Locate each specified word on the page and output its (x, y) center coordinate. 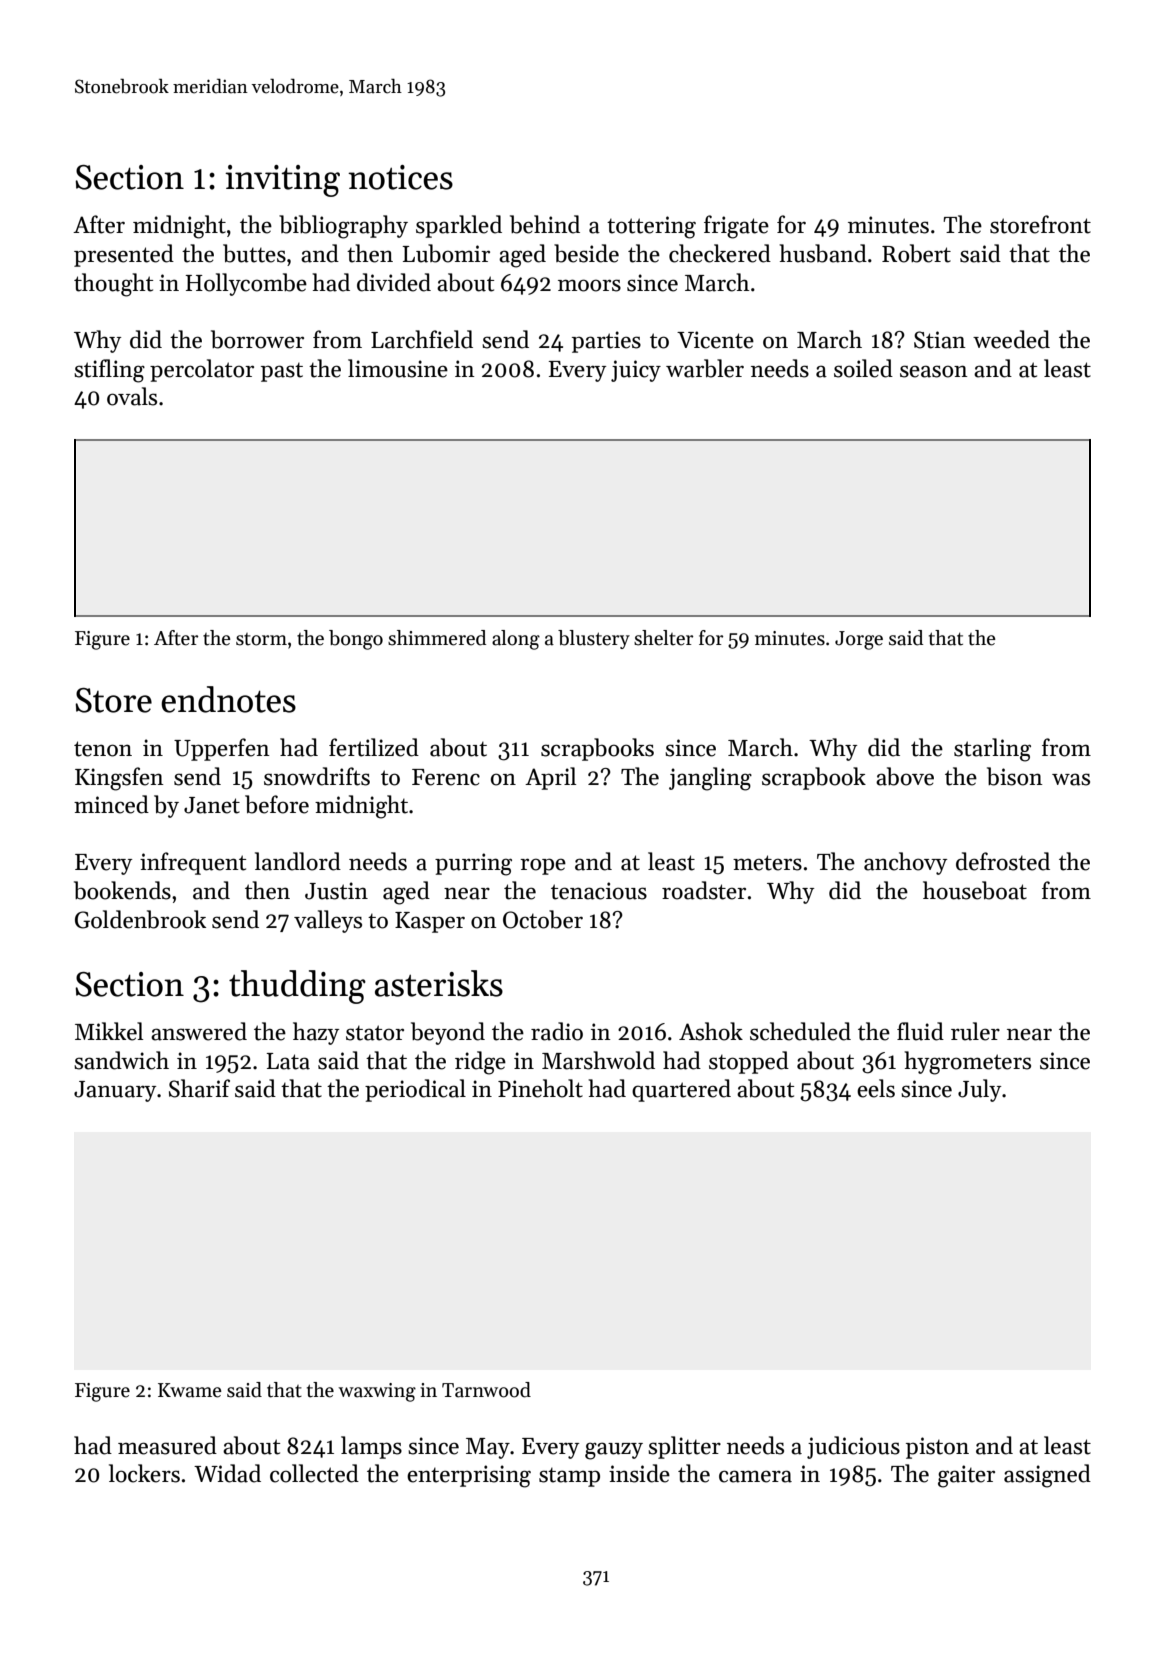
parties (606, 342)
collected (314, 1473)
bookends (122, 890)
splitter (684, 1447)
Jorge (859, 640)
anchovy (905, 863)
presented (124, 255)
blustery (594, 639)
